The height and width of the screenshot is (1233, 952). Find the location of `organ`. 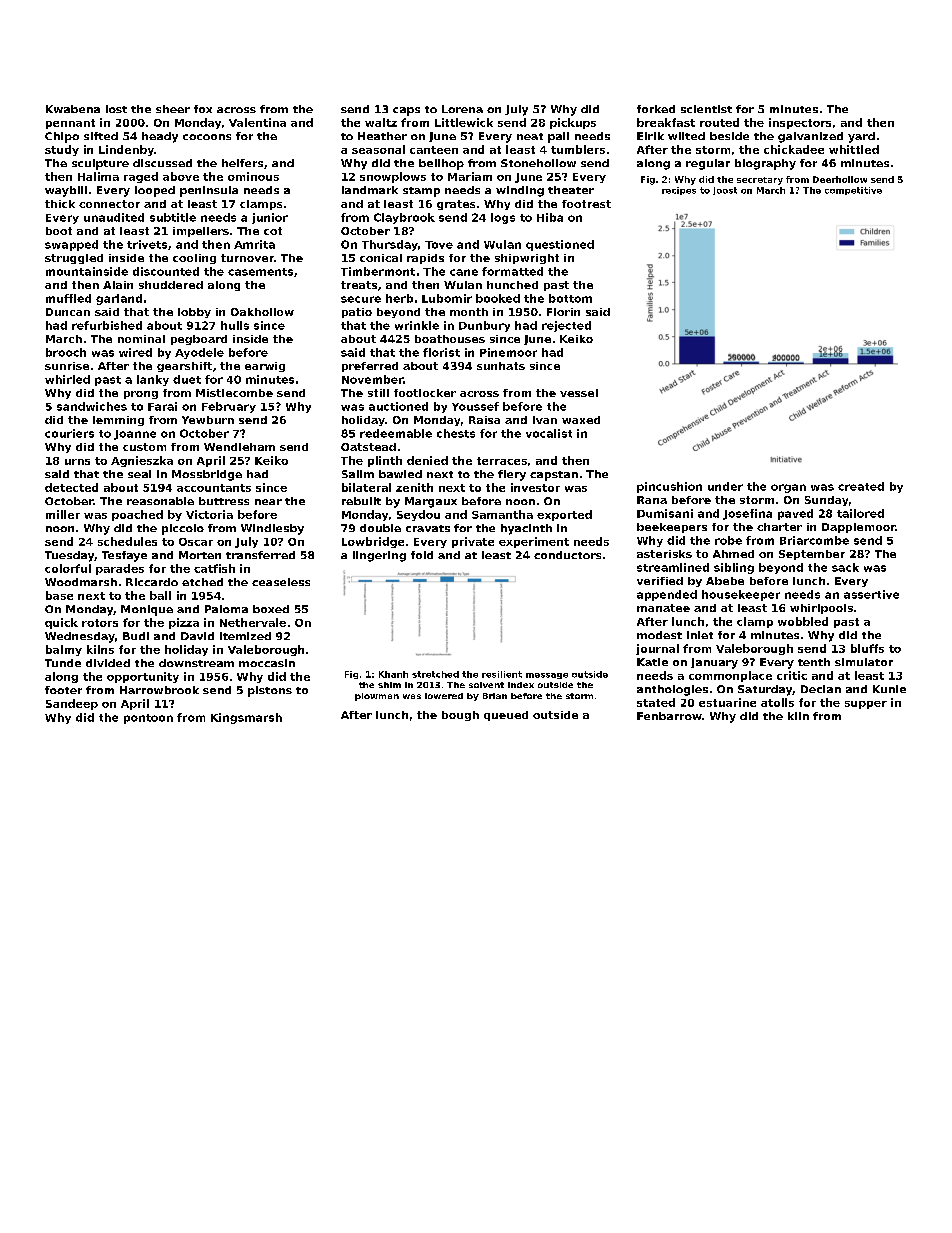

organ is located at coordinates (788, 488).
